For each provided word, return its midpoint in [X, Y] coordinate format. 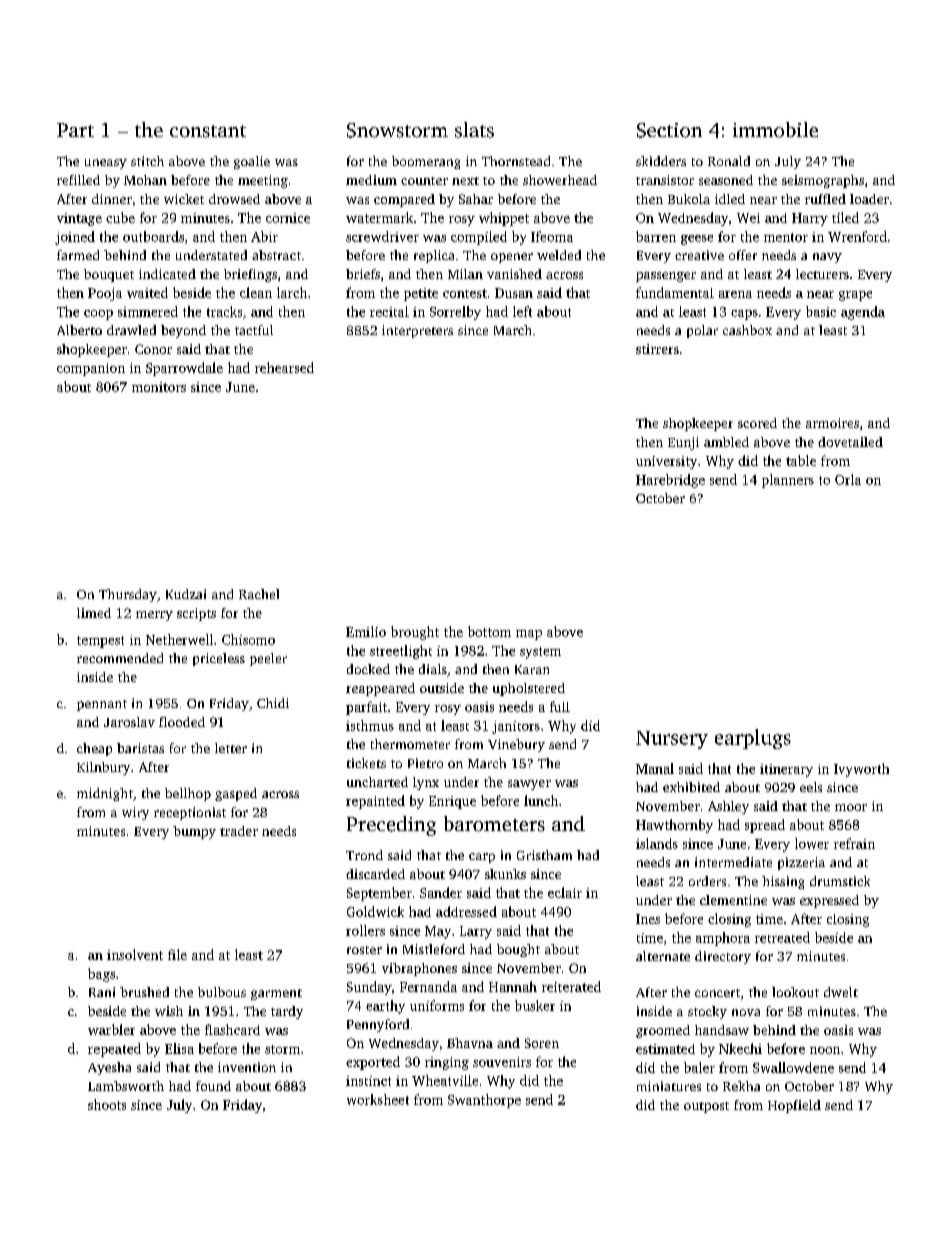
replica [434, 256]
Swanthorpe [484, 1101]
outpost [706, 1107]
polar [702, 331]
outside [442, 688]
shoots [107, 1104]
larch [292, 292]
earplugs [753, 739]
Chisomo [248, 639]
